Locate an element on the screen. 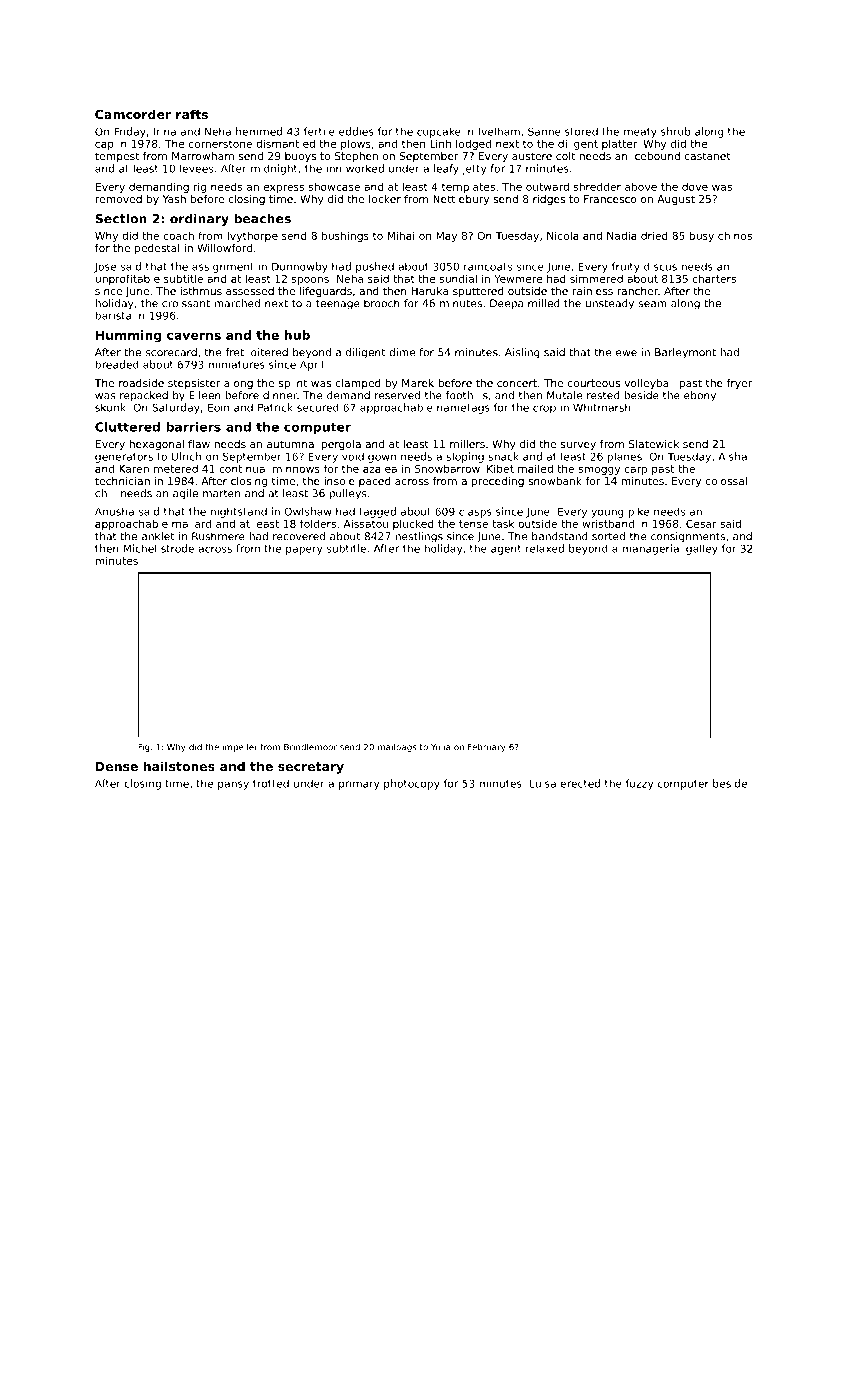 Image resolution: width=849 pixels, height=1400 pixels. dime is located at coordinates (402, 352).
